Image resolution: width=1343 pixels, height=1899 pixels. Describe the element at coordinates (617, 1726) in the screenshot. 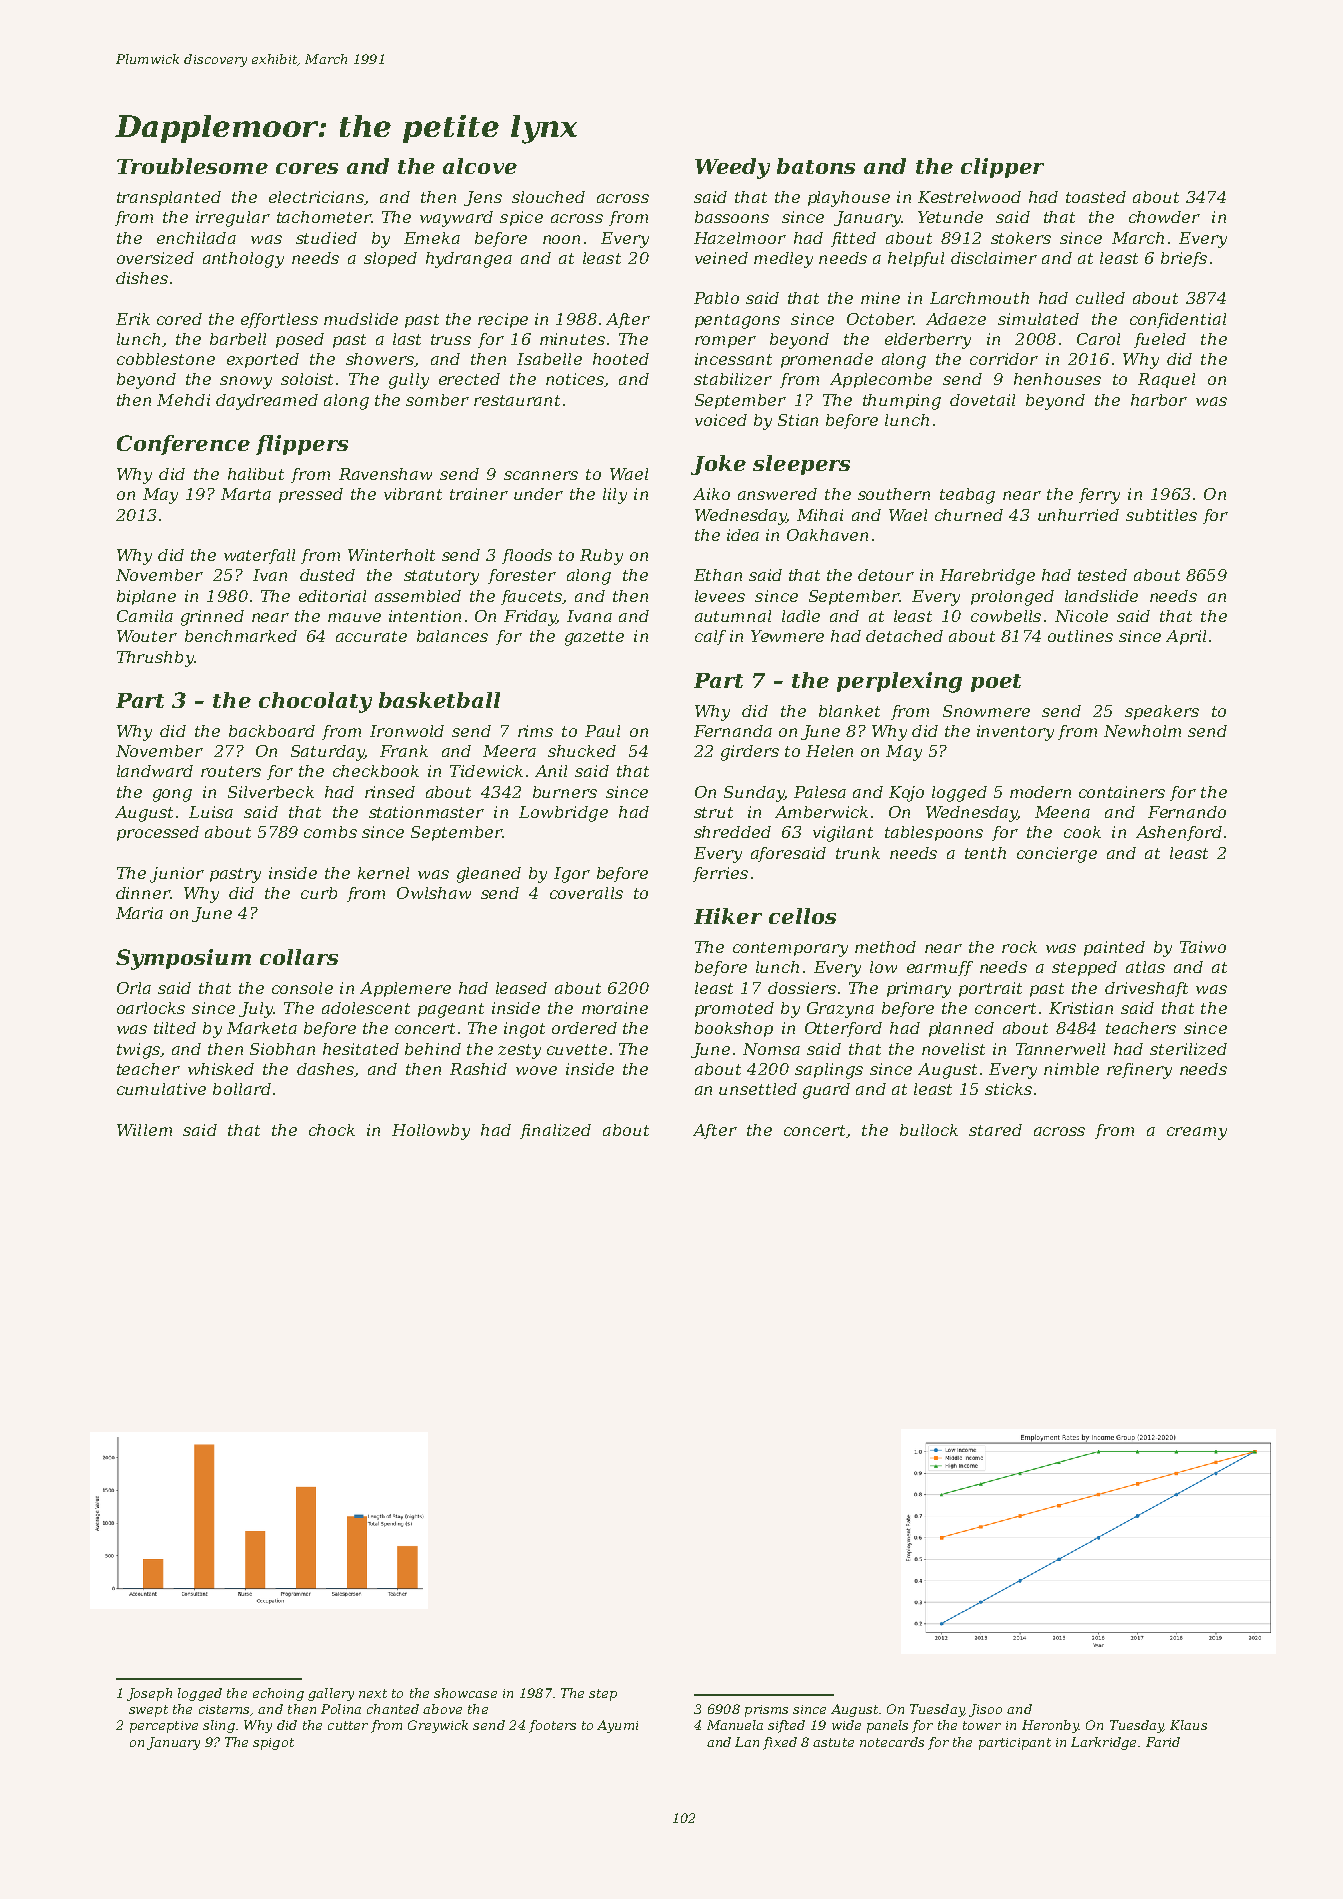

I see `Ayumi` at that location.
